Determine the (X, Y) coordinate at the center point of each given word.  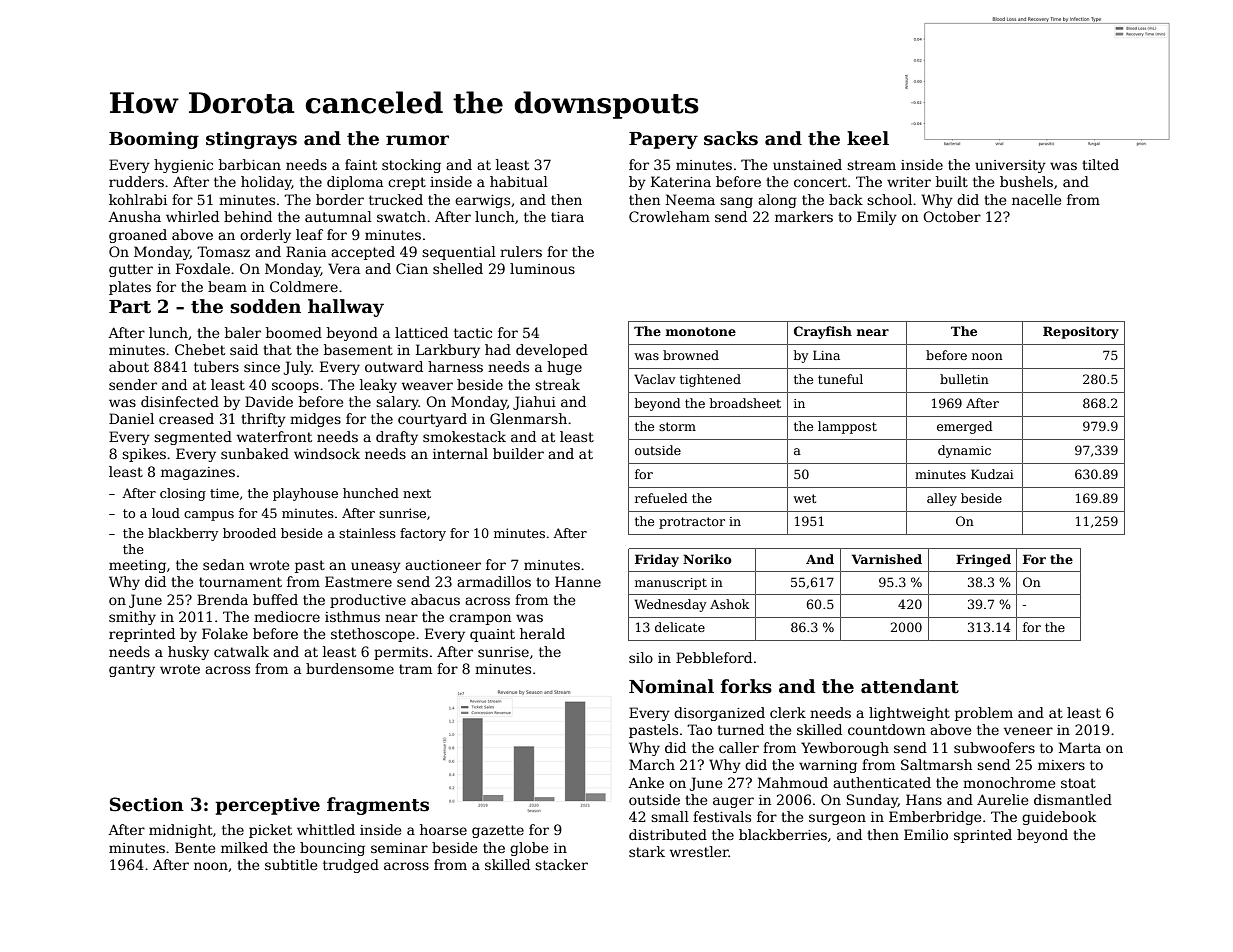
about (129, 366)
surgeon (837, 819)
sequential (459, 253)
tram (415, 669)
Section (147, 804)
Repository (1081, 332)
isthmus (352, 616)
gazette (498, 831)
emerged (964, 427)
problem (984, 714)
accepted (363, 253)
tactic (473, 333)
